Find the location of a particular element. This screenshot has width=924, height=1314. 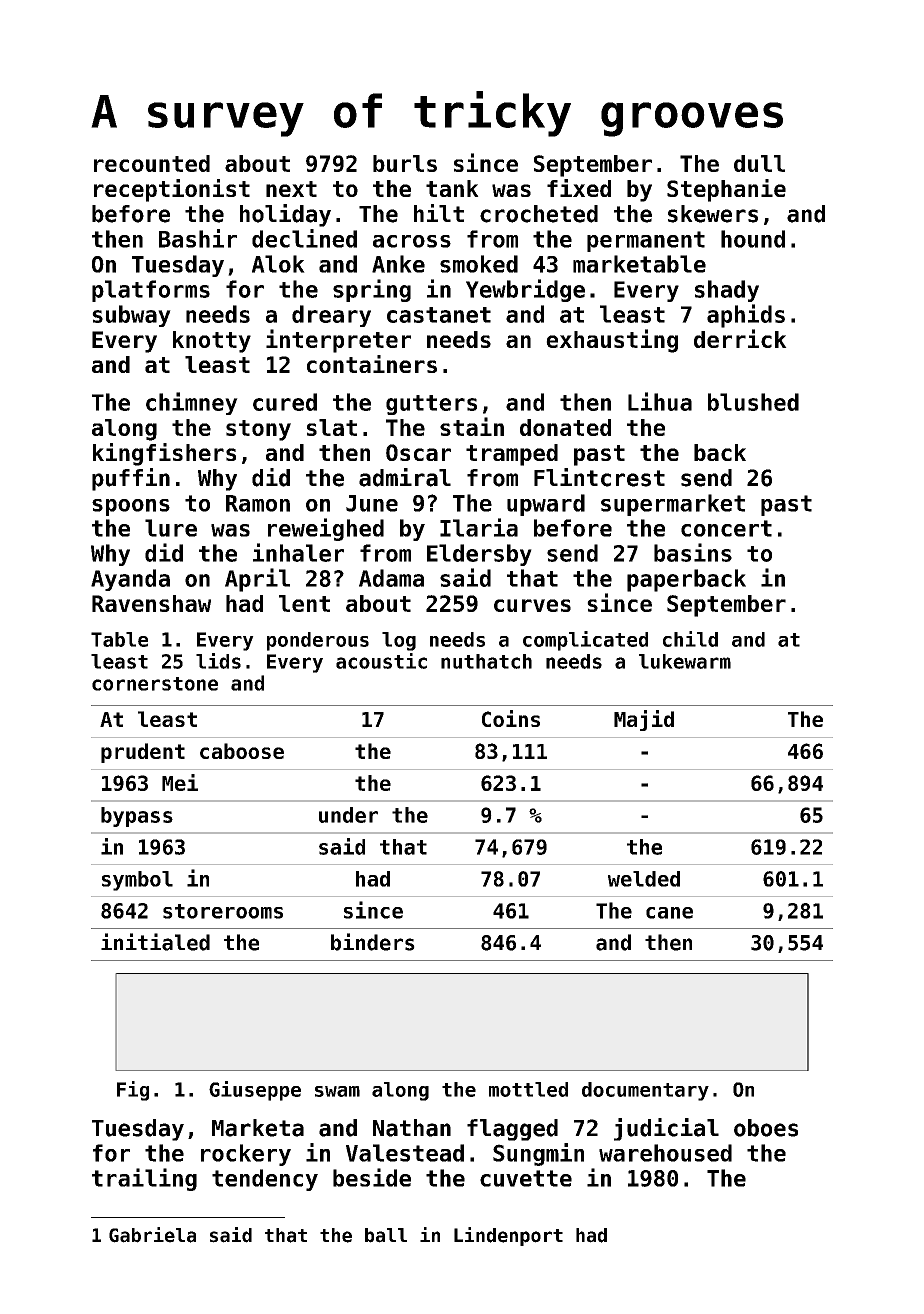

upward is located at coordinates (546, 505).
